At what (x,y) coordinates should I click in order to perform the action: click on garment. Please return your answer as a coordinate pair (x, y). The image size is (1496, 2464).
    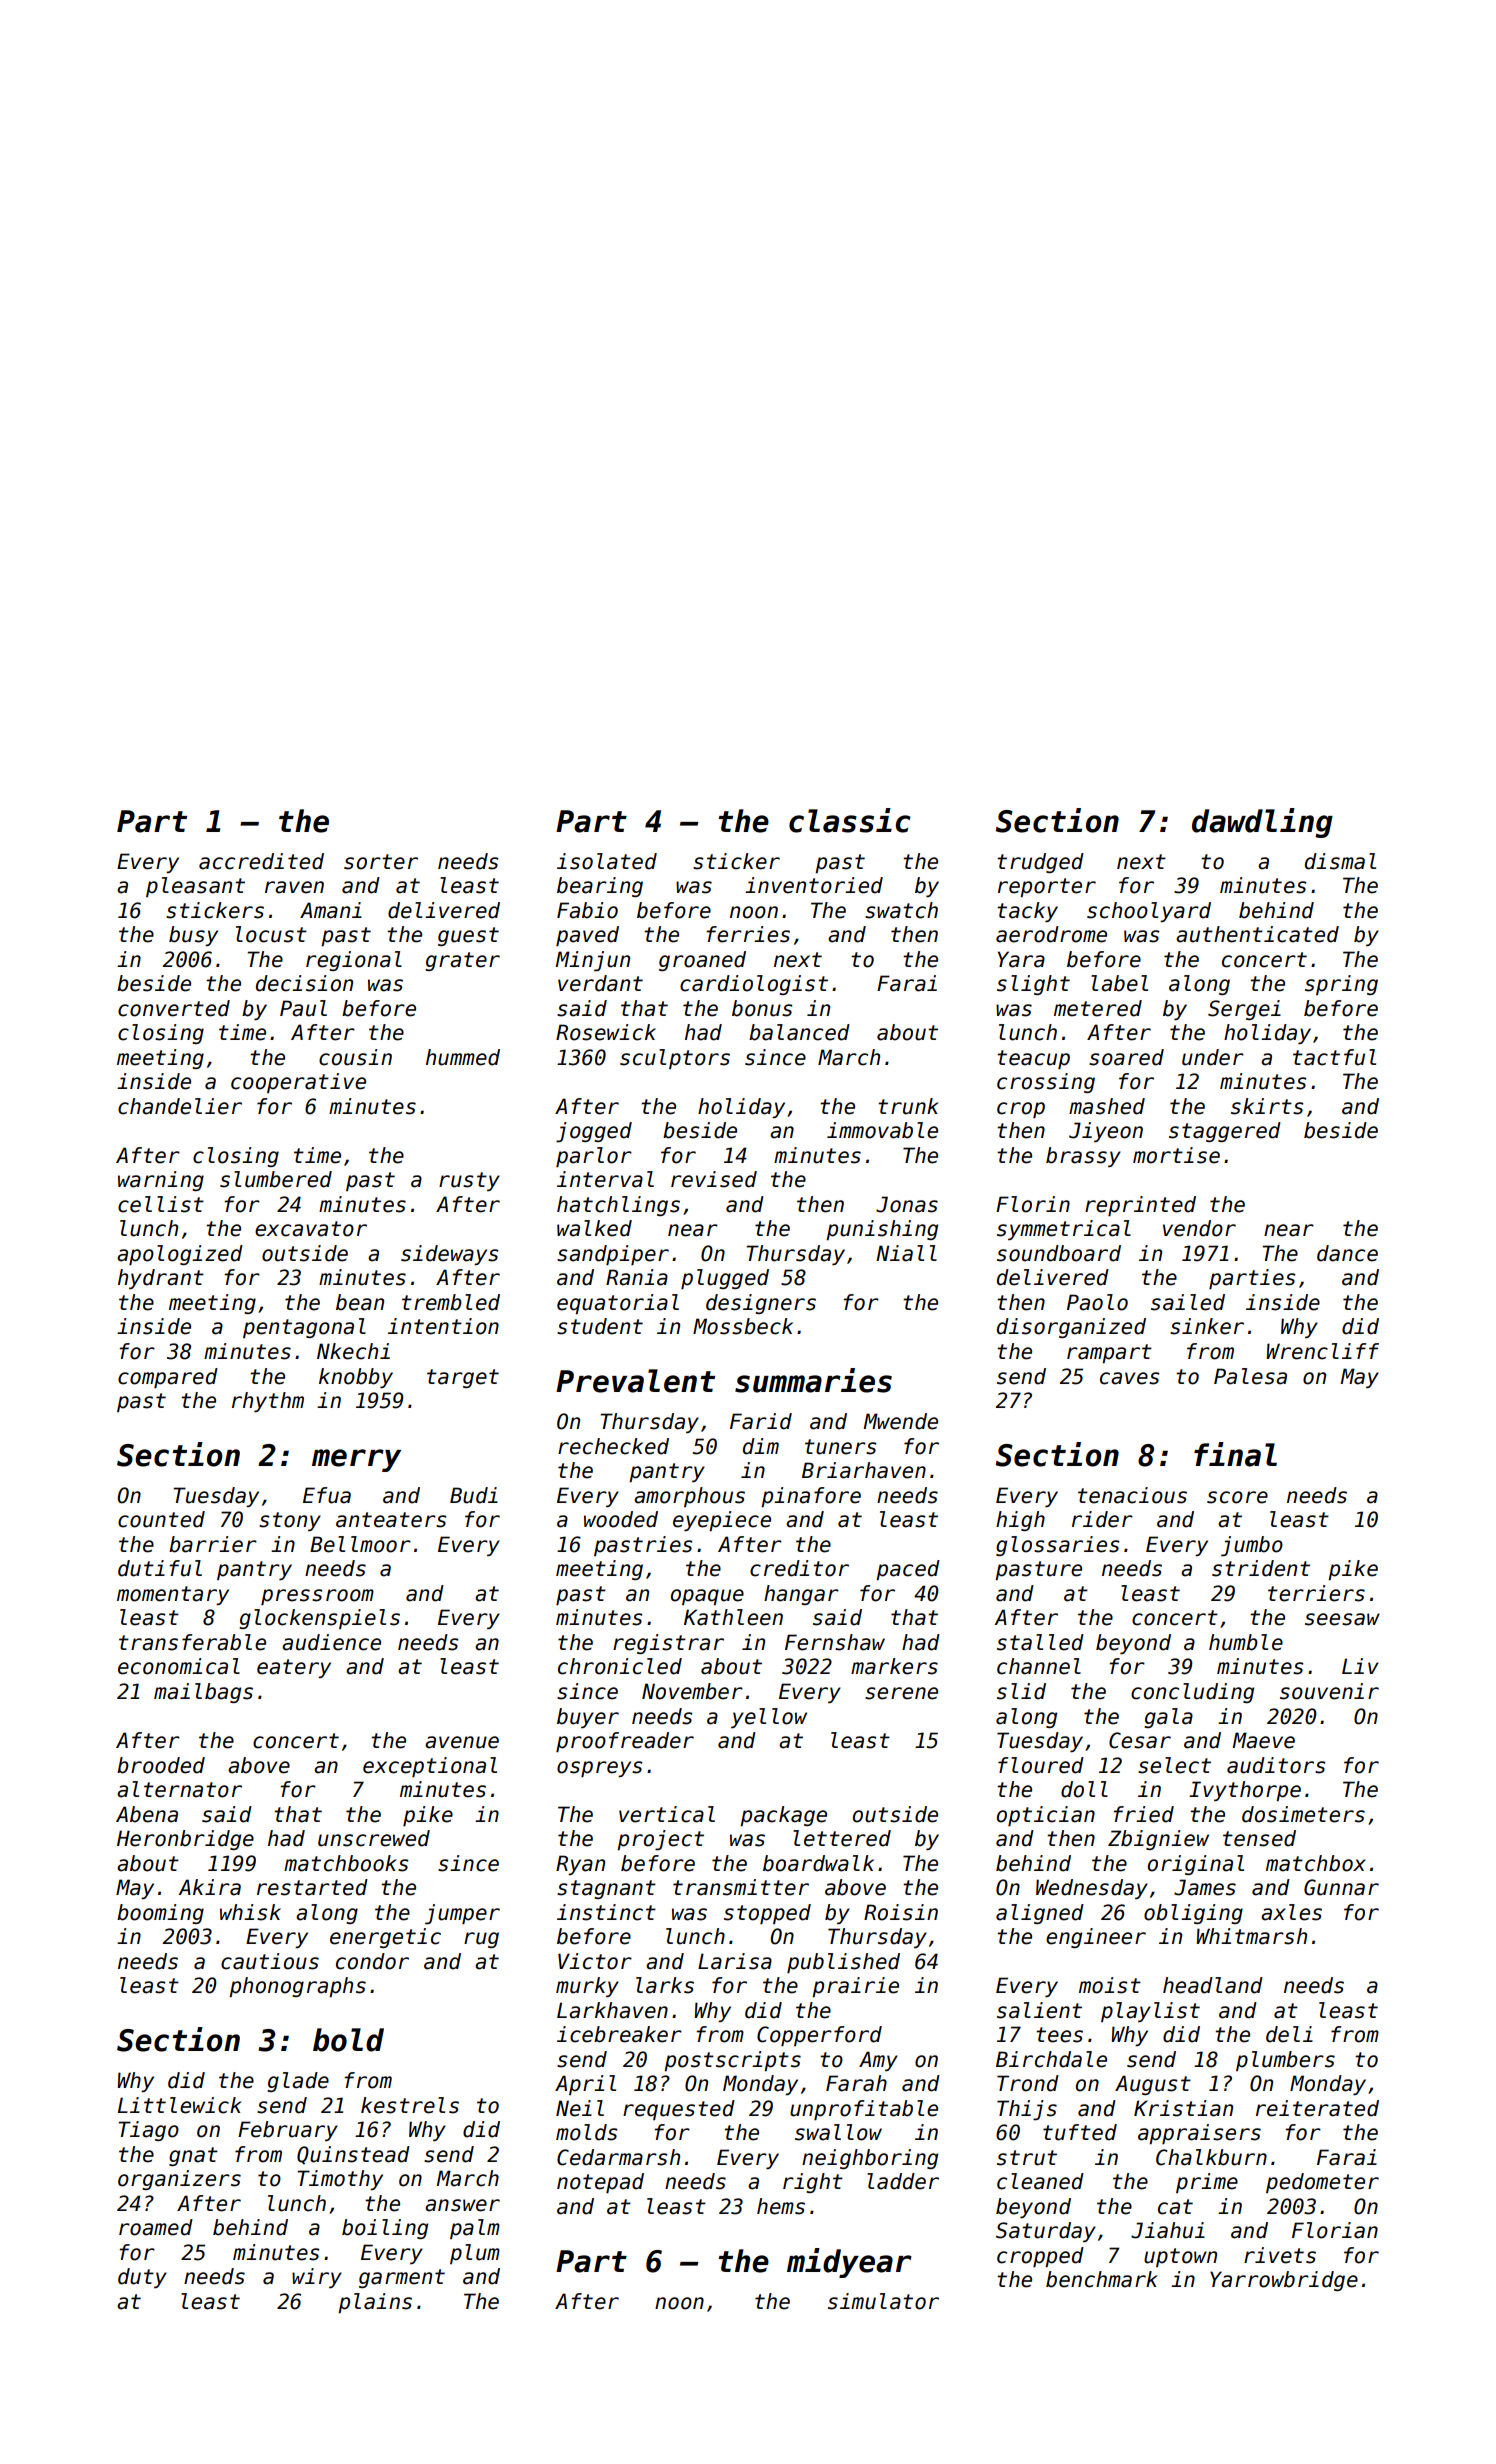
    Looking at the image, I should click on (402, 2278).
